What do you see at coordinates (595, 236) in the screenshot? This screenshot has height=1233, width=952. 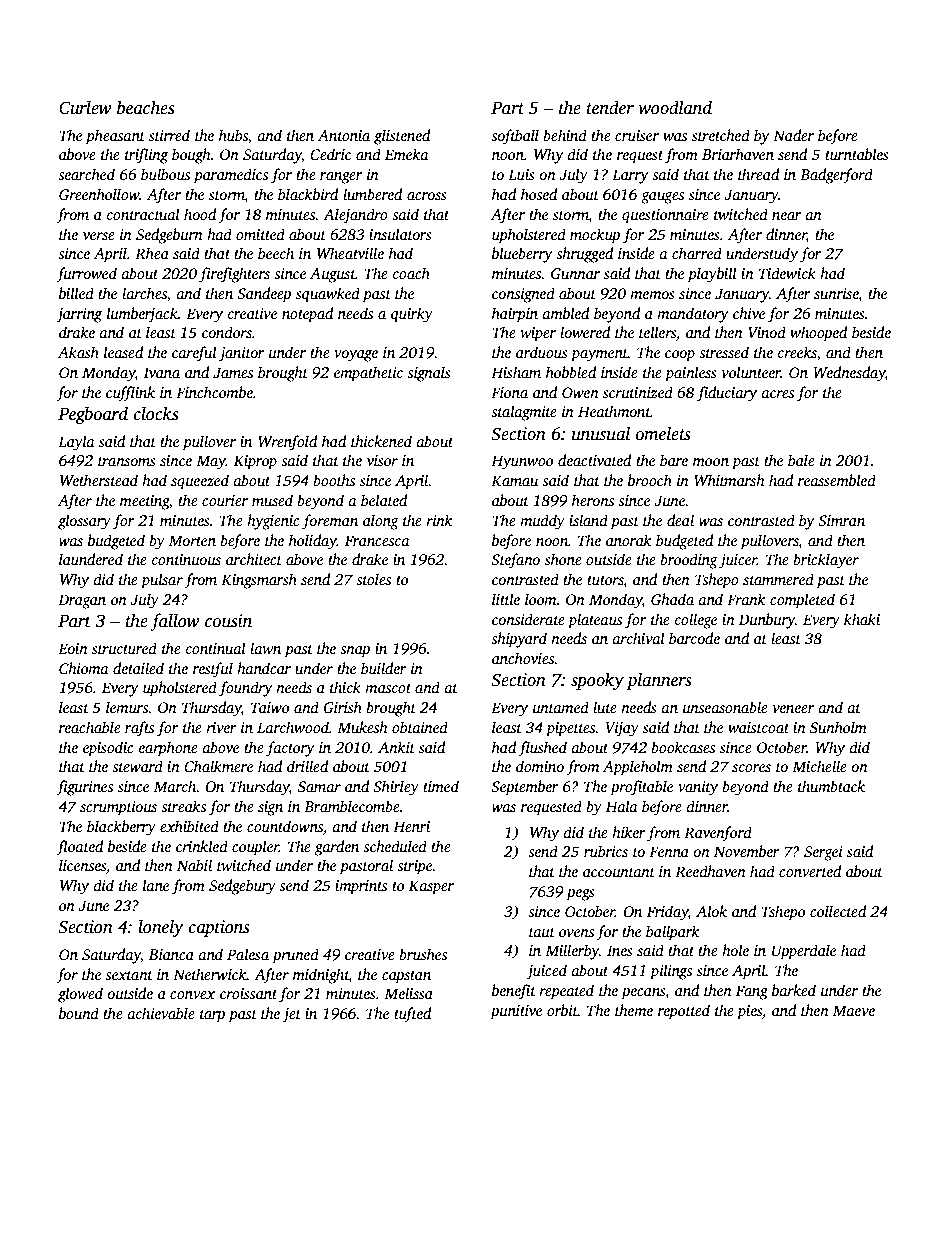 I see `mockup` at bounding box center [595, 236].
